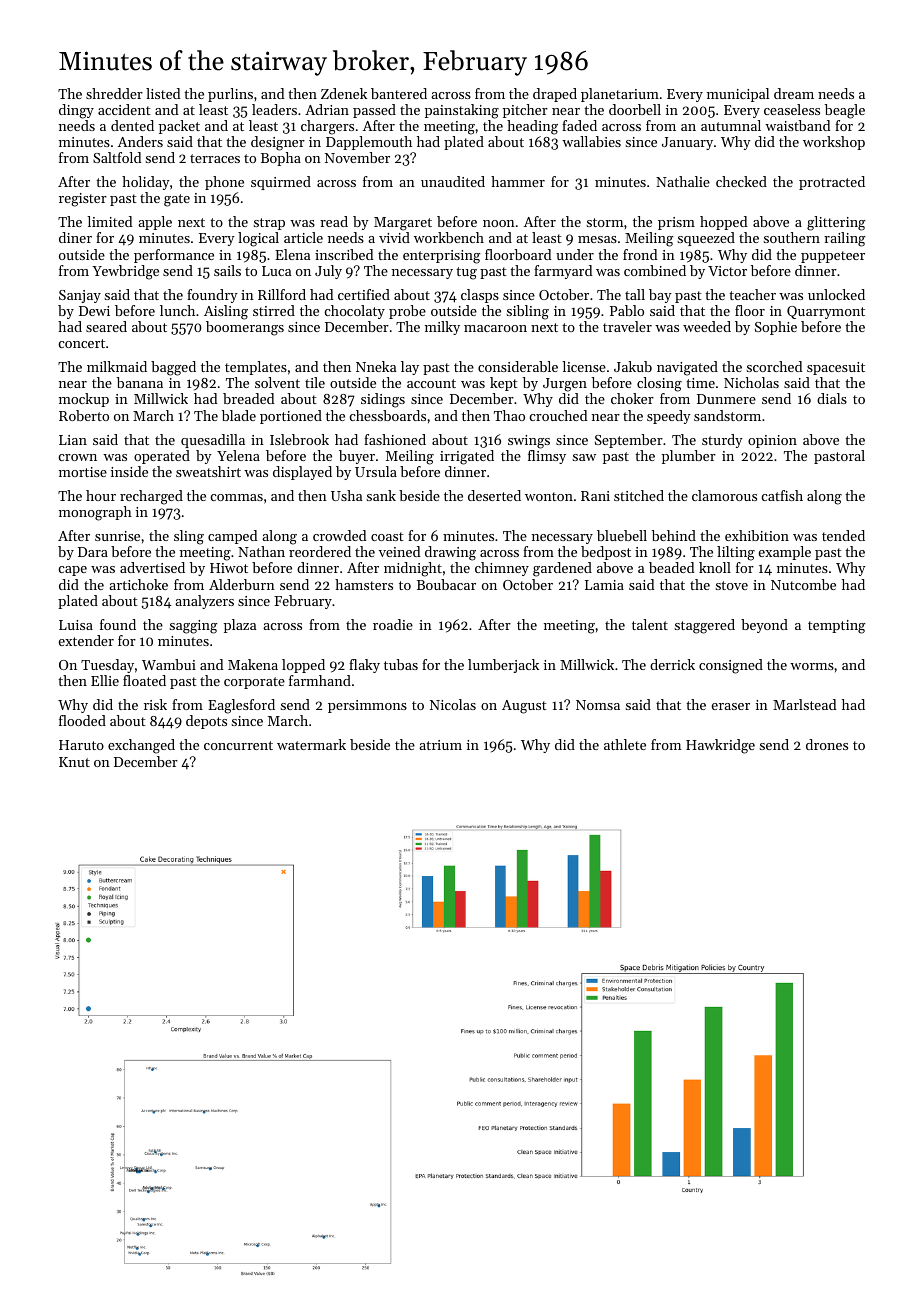 The image size is (924, 1308). I want to click on Eaglesford, so click(241, 706).
